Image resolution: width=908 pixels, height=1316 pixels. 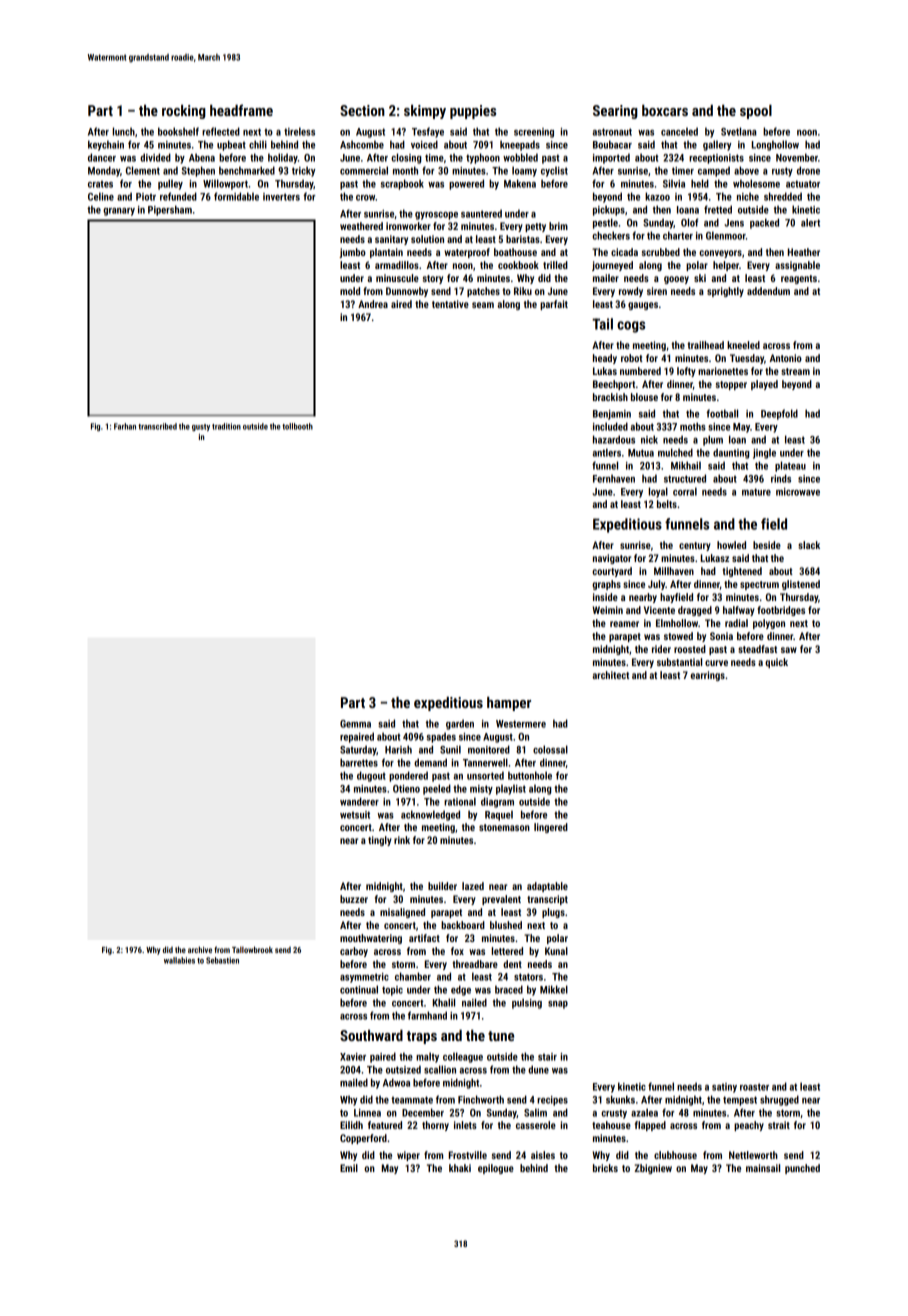 I want to click on wanderer, so click(x=359, y=801).
